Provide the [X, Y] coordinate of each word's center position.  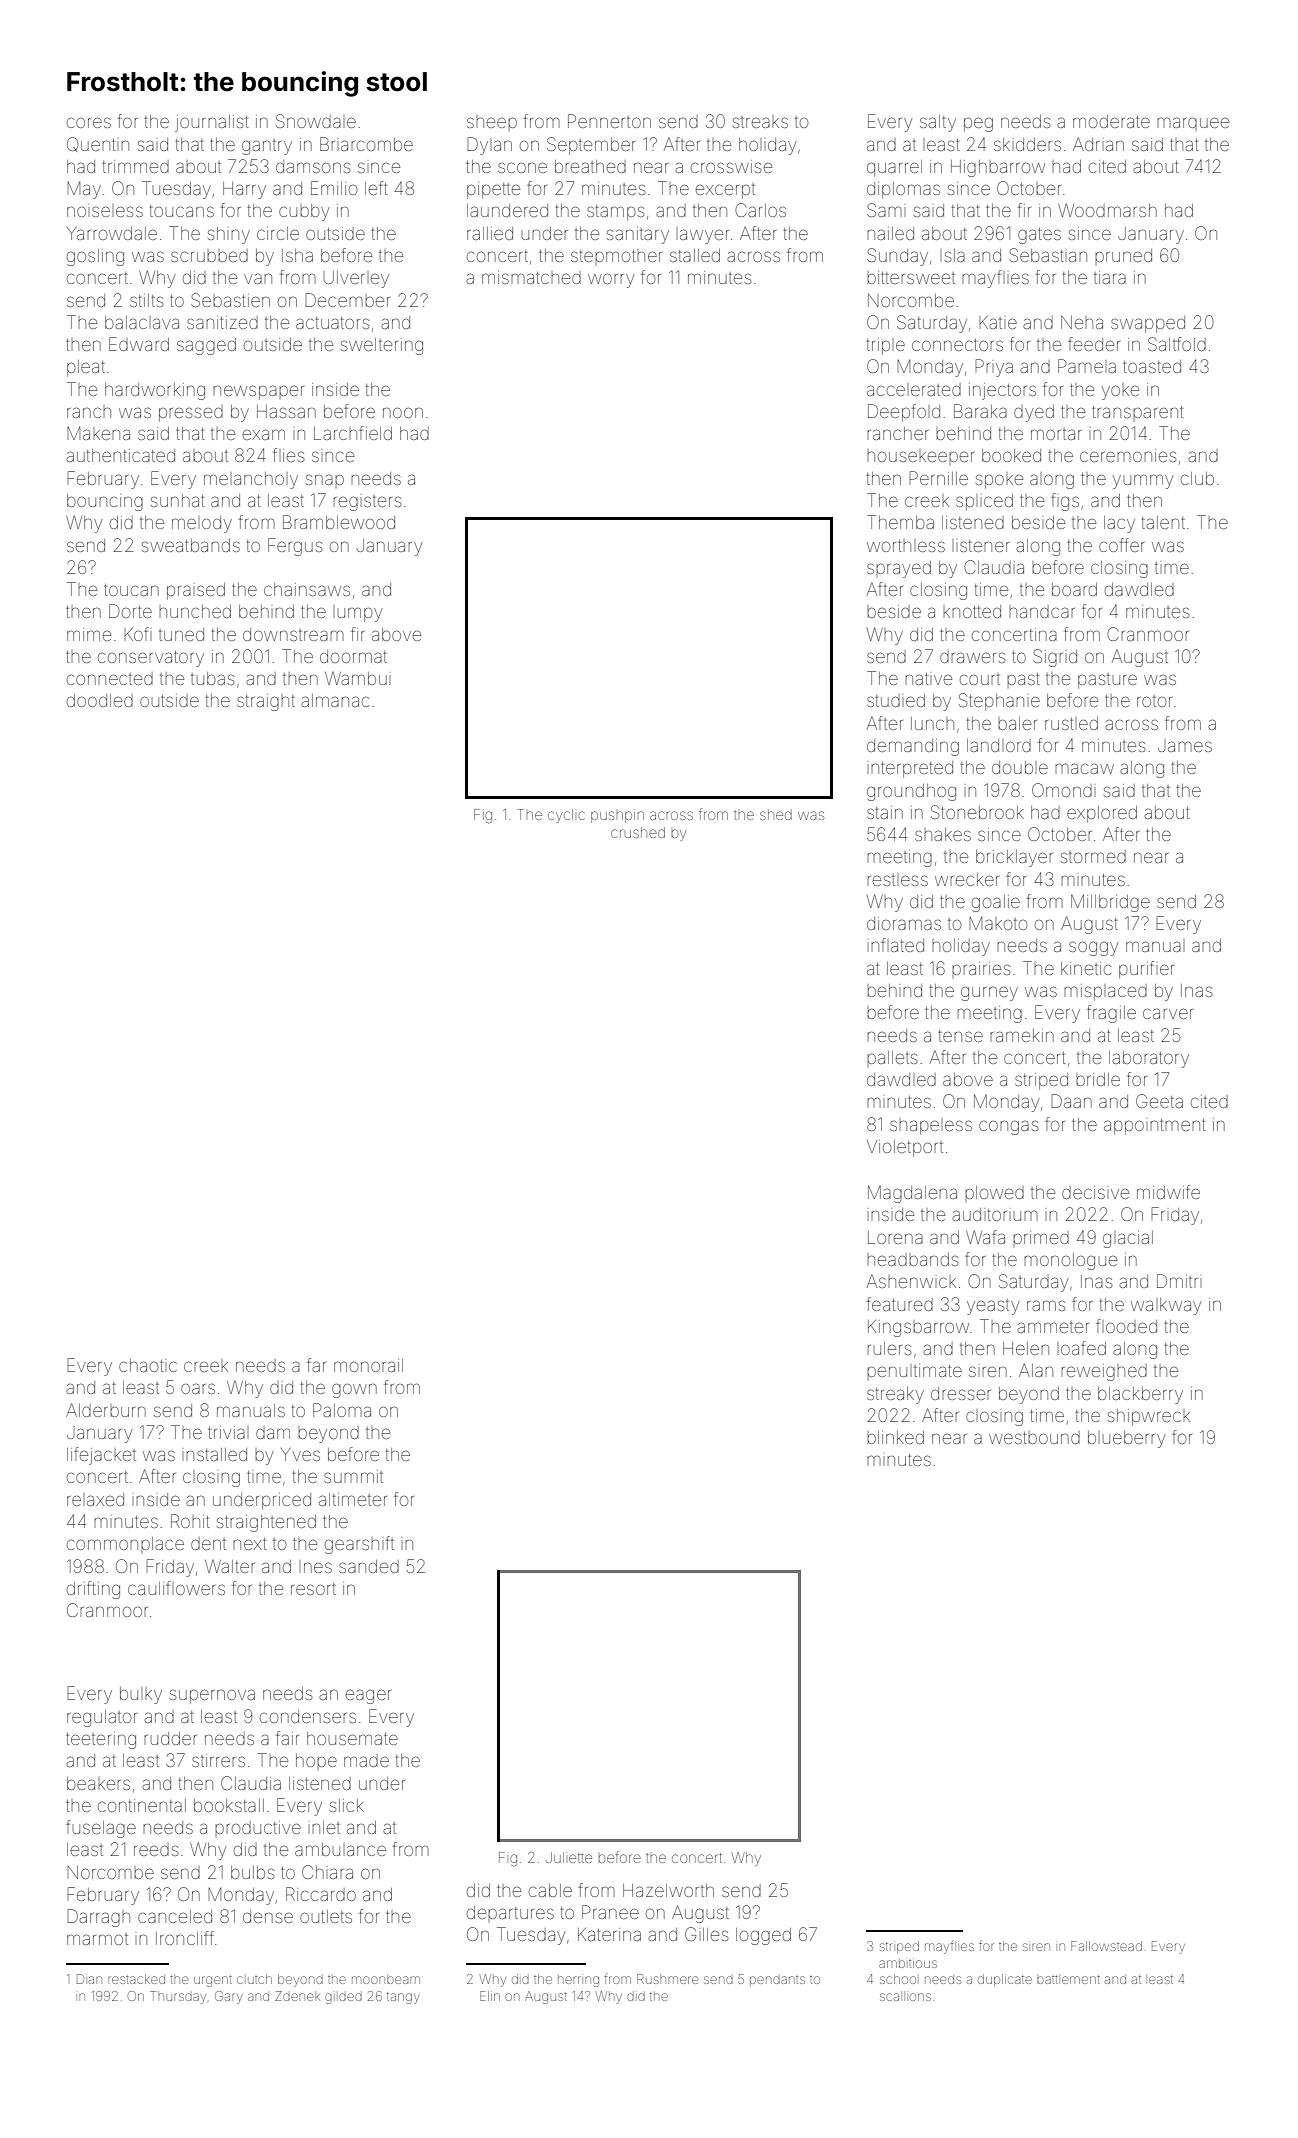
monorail [368, 1365]
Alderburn [106, 1410]
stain [885, 812]
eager [368, 1696]
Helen [1026, 1348]
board [1074, 589]
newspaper [258, 392]
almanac [335, 700]
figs [1065, 502]
